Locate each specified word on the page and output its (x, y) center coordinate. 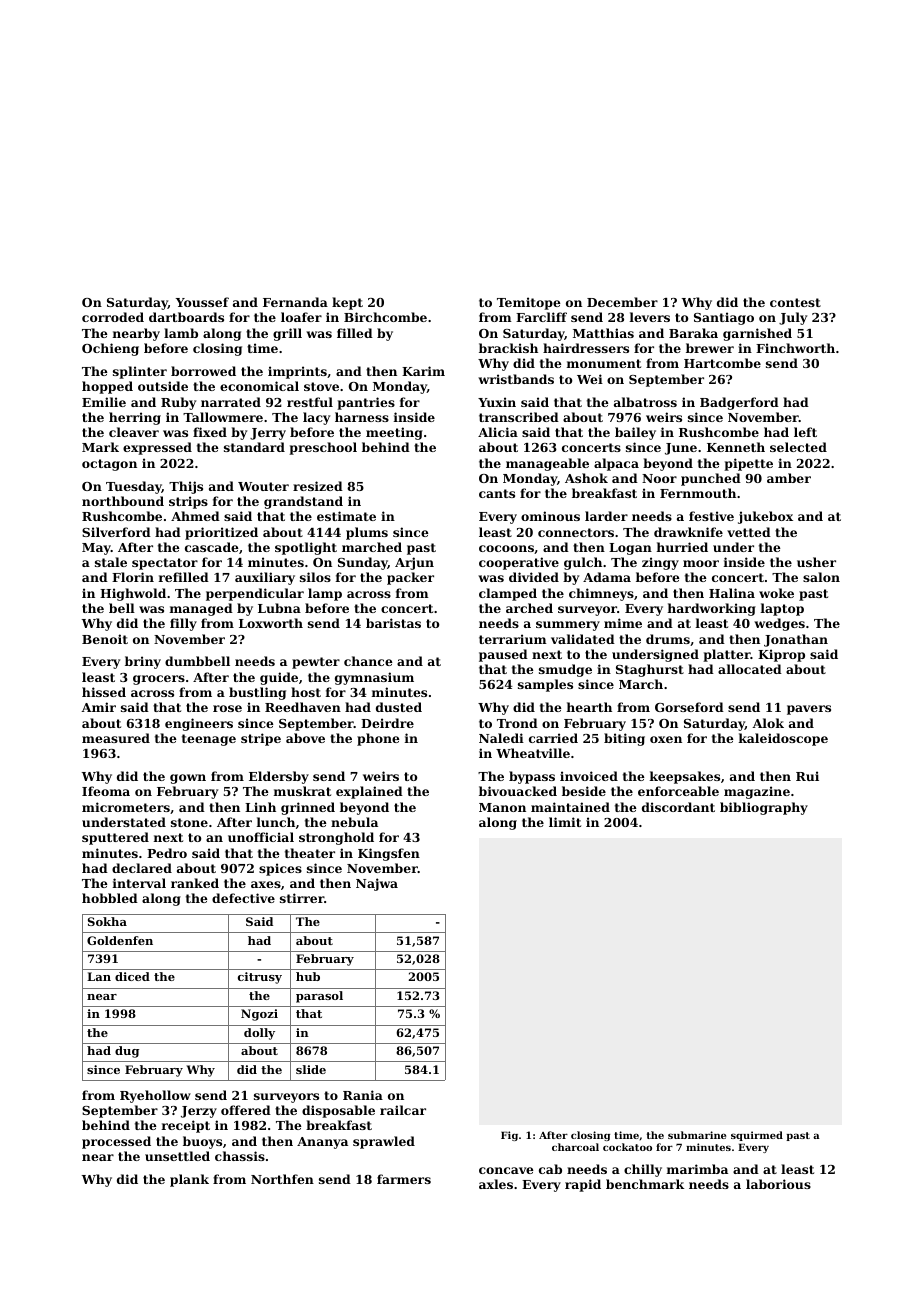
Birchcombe (385, 317)
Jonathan (796, 640)
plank (189, 1180)
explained (369, 792)
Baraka (693, 333)
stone (189, 822)
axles (496, 1184)
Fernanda (295, 302)
